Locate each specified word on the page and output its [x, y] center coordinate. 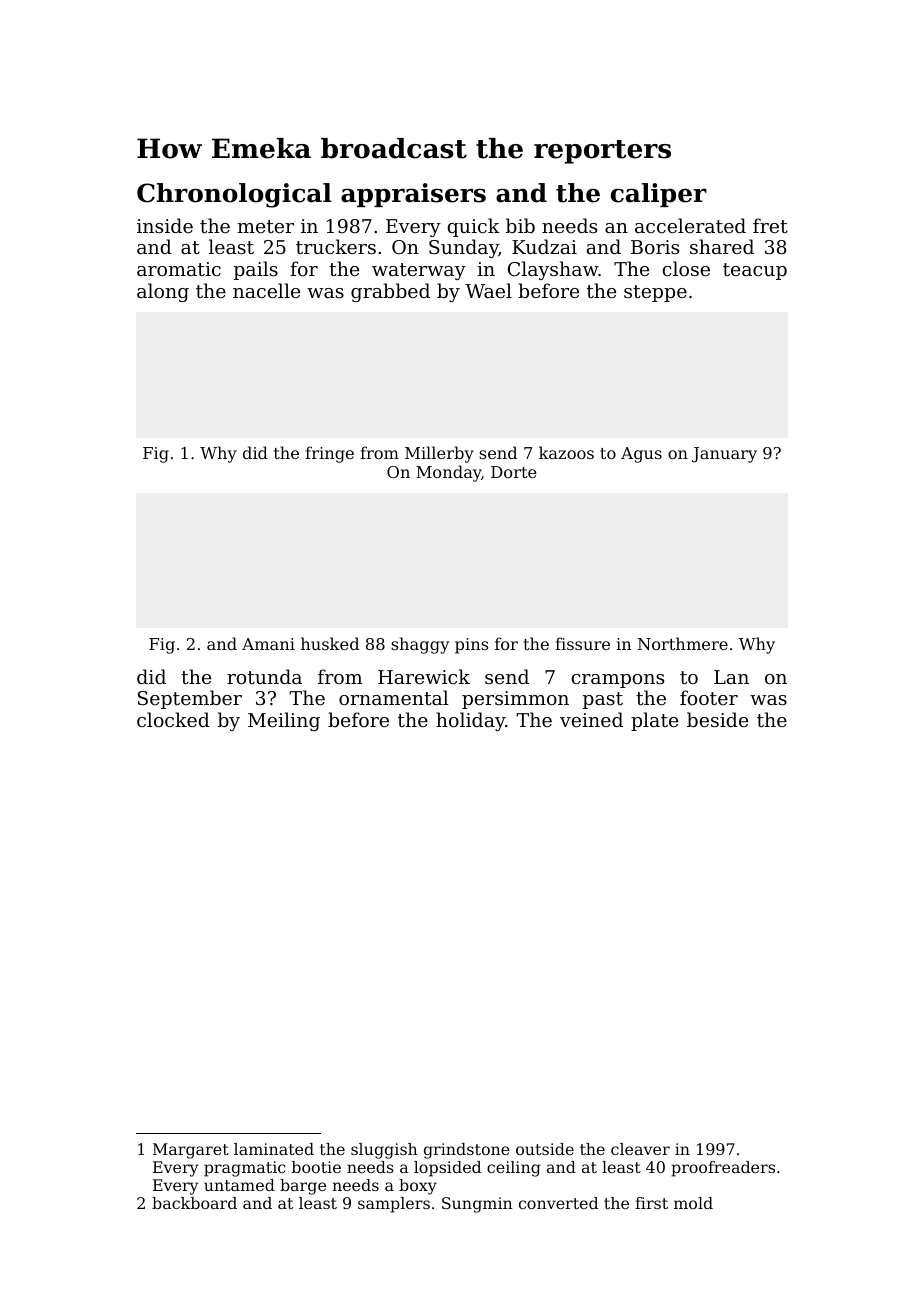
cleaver [640, 1149]
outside [545, 1149]
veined [591, 719]
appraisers [413, 195]
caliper [659, 195]
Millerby [439, 454]
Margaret [191, 1151]
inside [165, 225]
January [724, 455]
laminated [274, 1149]
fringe [329, 454]
